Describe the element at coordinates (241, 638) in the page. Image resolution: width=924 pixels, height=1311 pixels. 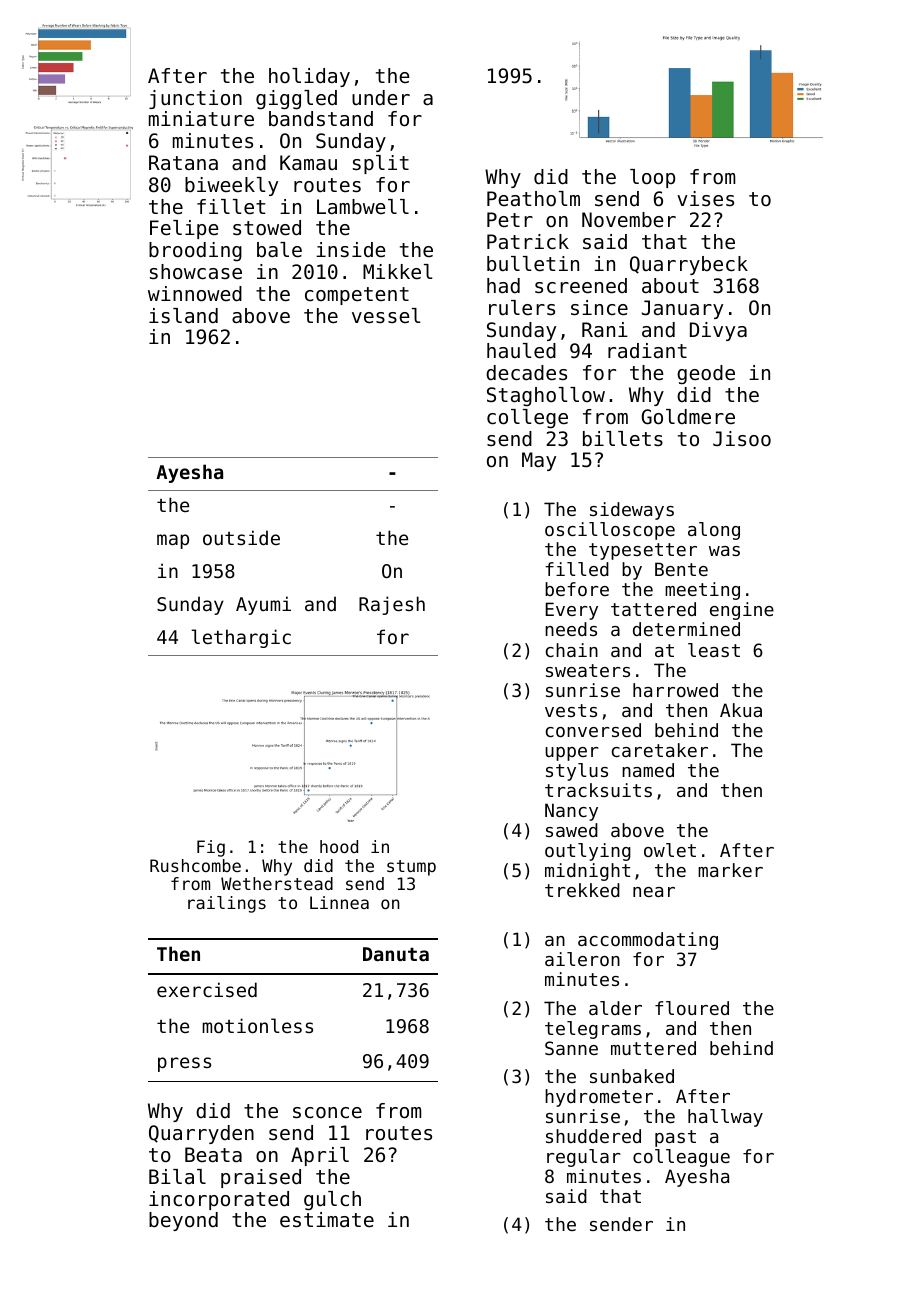
I see `lethargic` at that location.
